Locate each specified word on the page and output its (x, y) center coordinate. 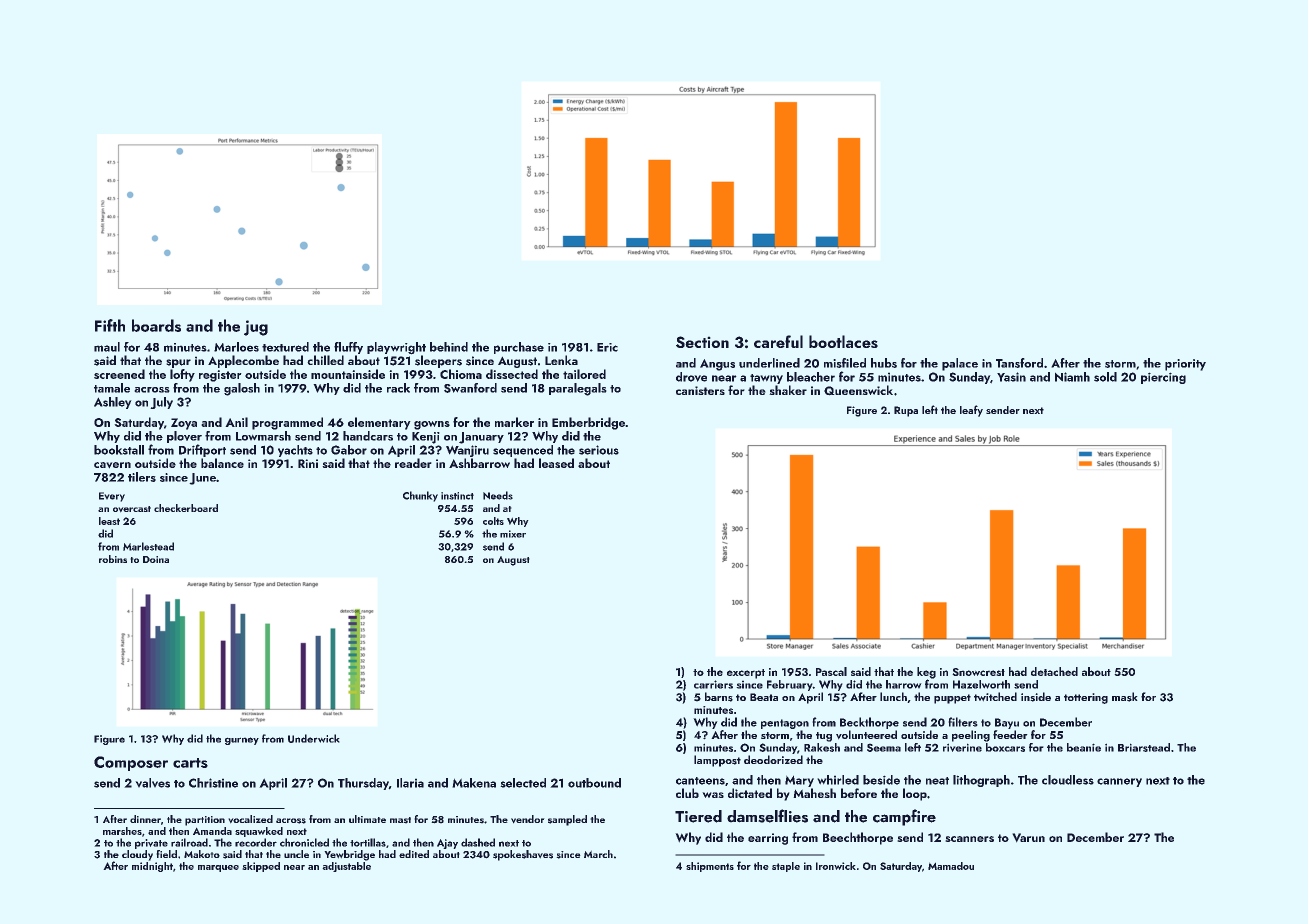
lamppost (717, 761)
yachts (295, 451)
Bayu (1007, 723)
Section (702, 342)
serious (599, 450)
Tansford (1019, 363)
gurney (242, 741)
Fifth (110, 325)
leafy (971, 411)
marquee (218, 868)
